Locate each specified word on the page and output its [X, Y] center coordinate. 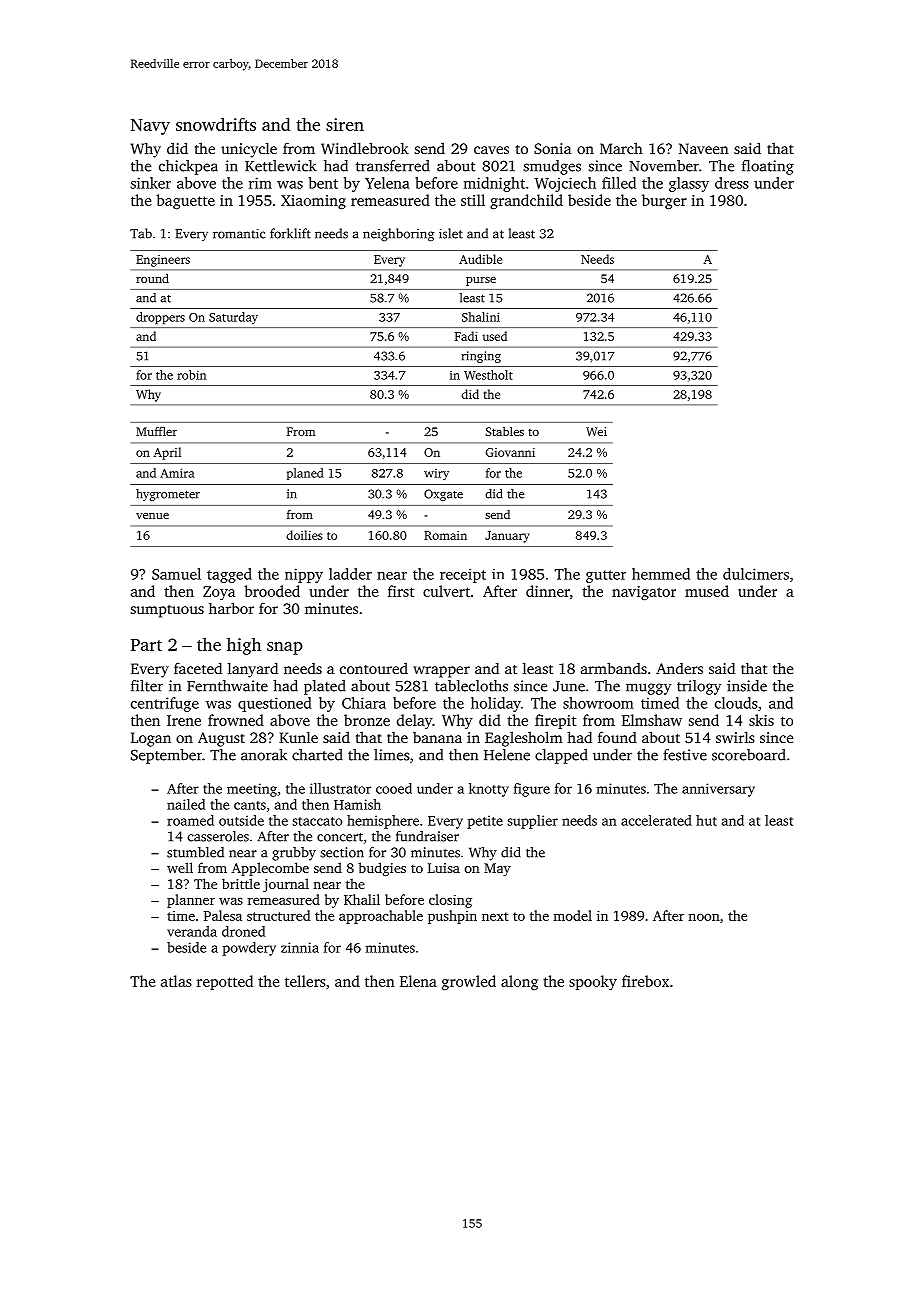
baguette [185, 201]
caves [491, 150]
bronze [367, 720]
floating [768, 167]
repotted [225, 982]
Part [146, 645]
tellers [305, 981]
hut [706, 820]
